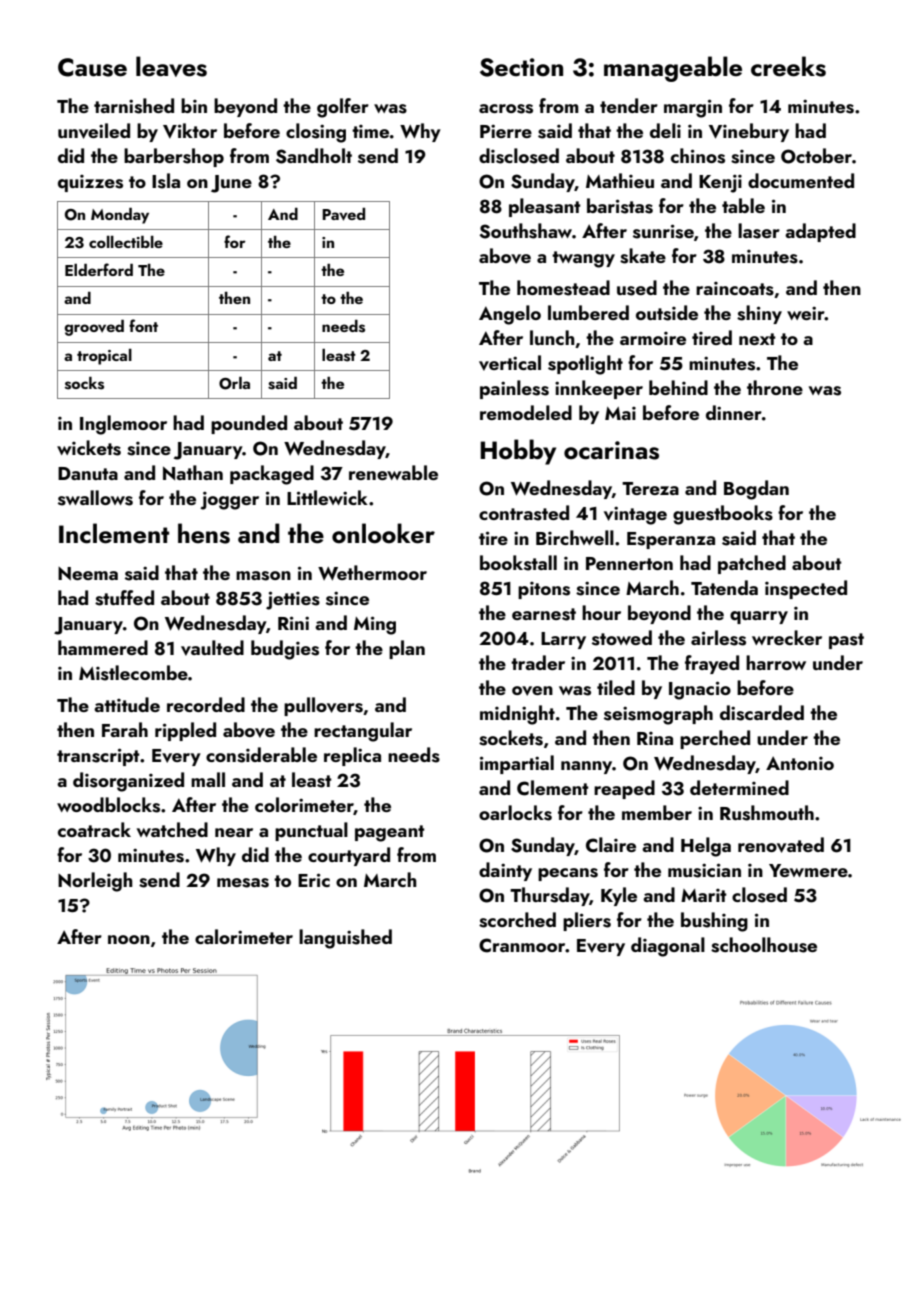  Describe the element at coordinates (125, 729) in the image. I see `Farah` at that location.
